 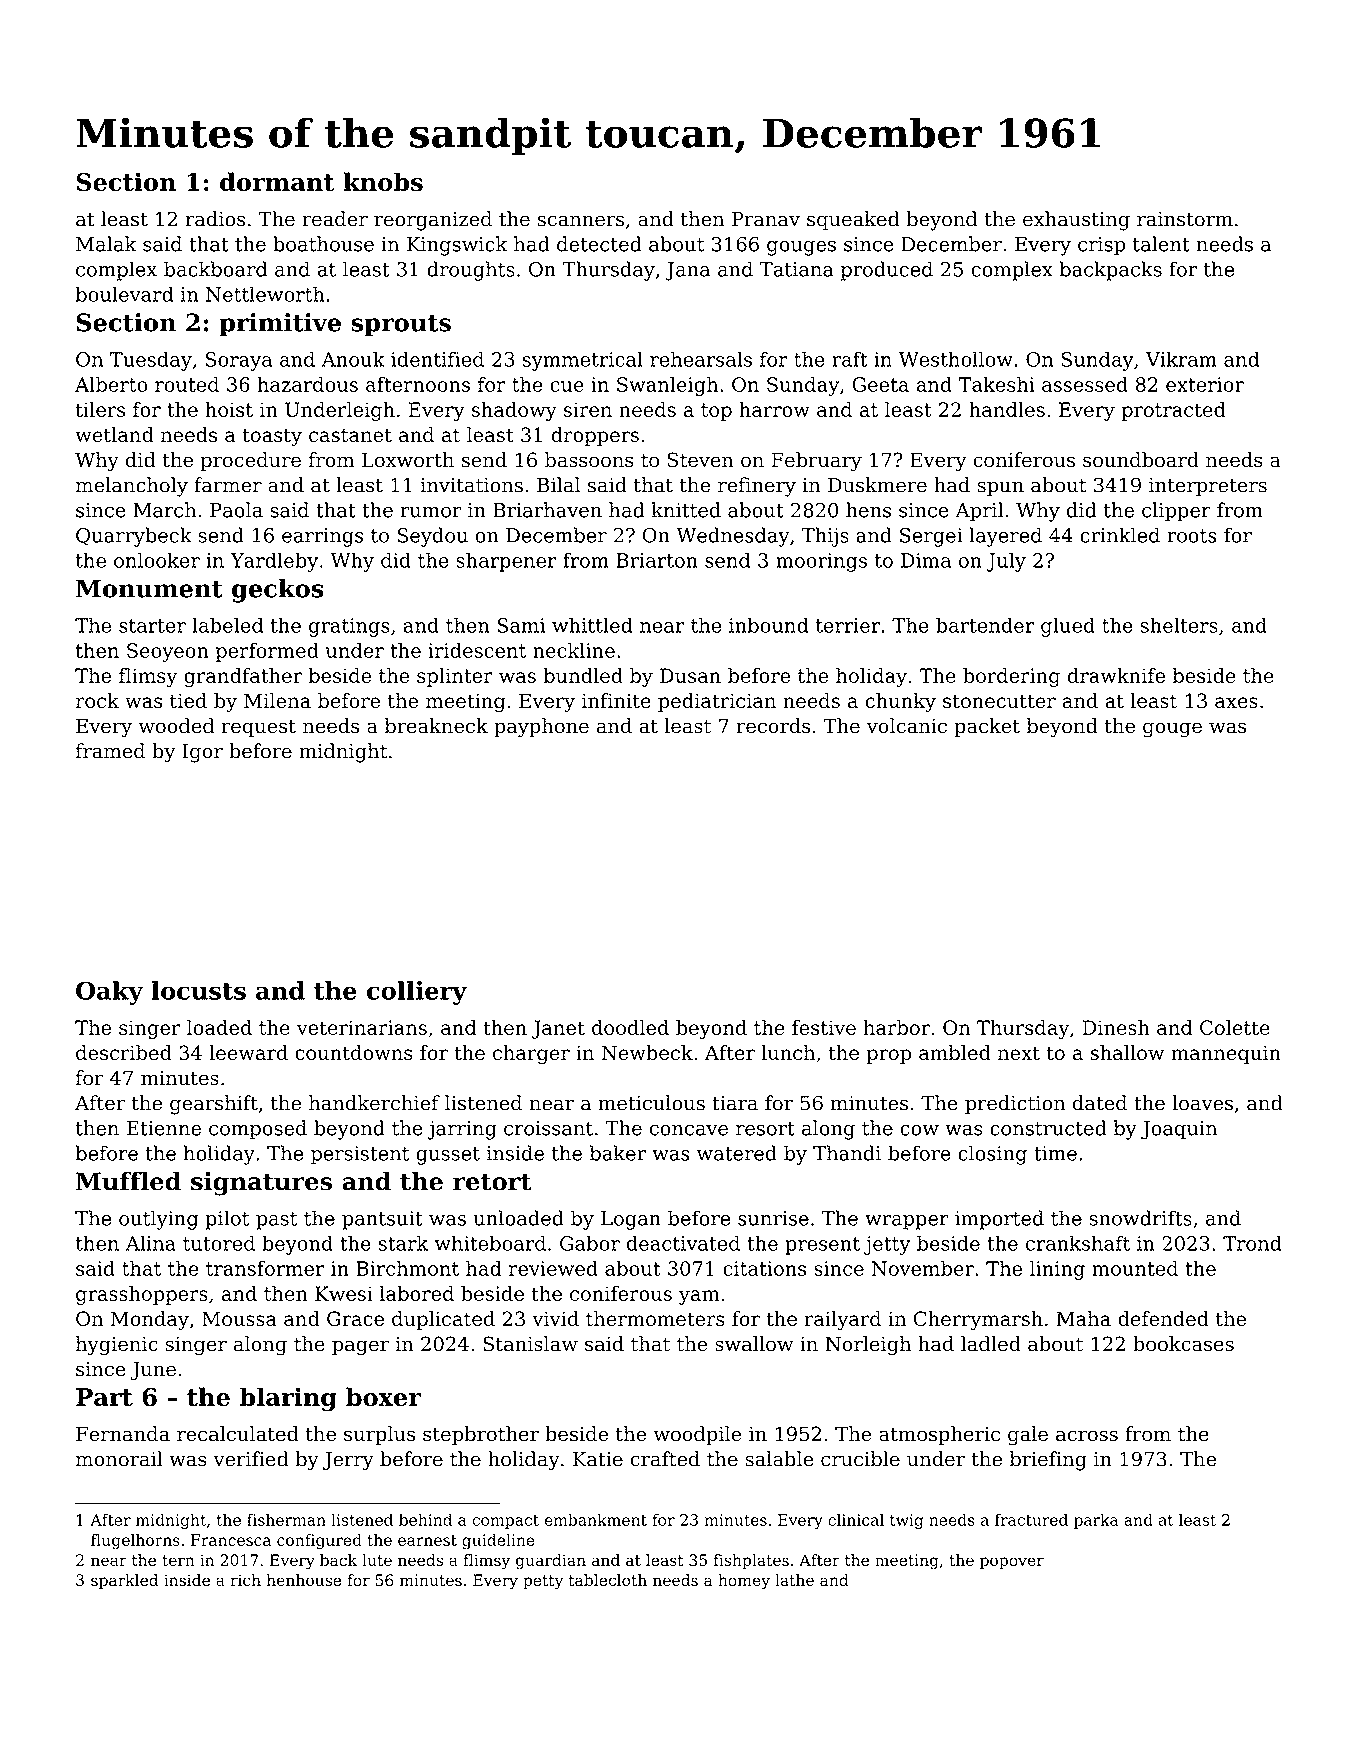 I want to click on Briarhaven, so click(x=547, y=510).
